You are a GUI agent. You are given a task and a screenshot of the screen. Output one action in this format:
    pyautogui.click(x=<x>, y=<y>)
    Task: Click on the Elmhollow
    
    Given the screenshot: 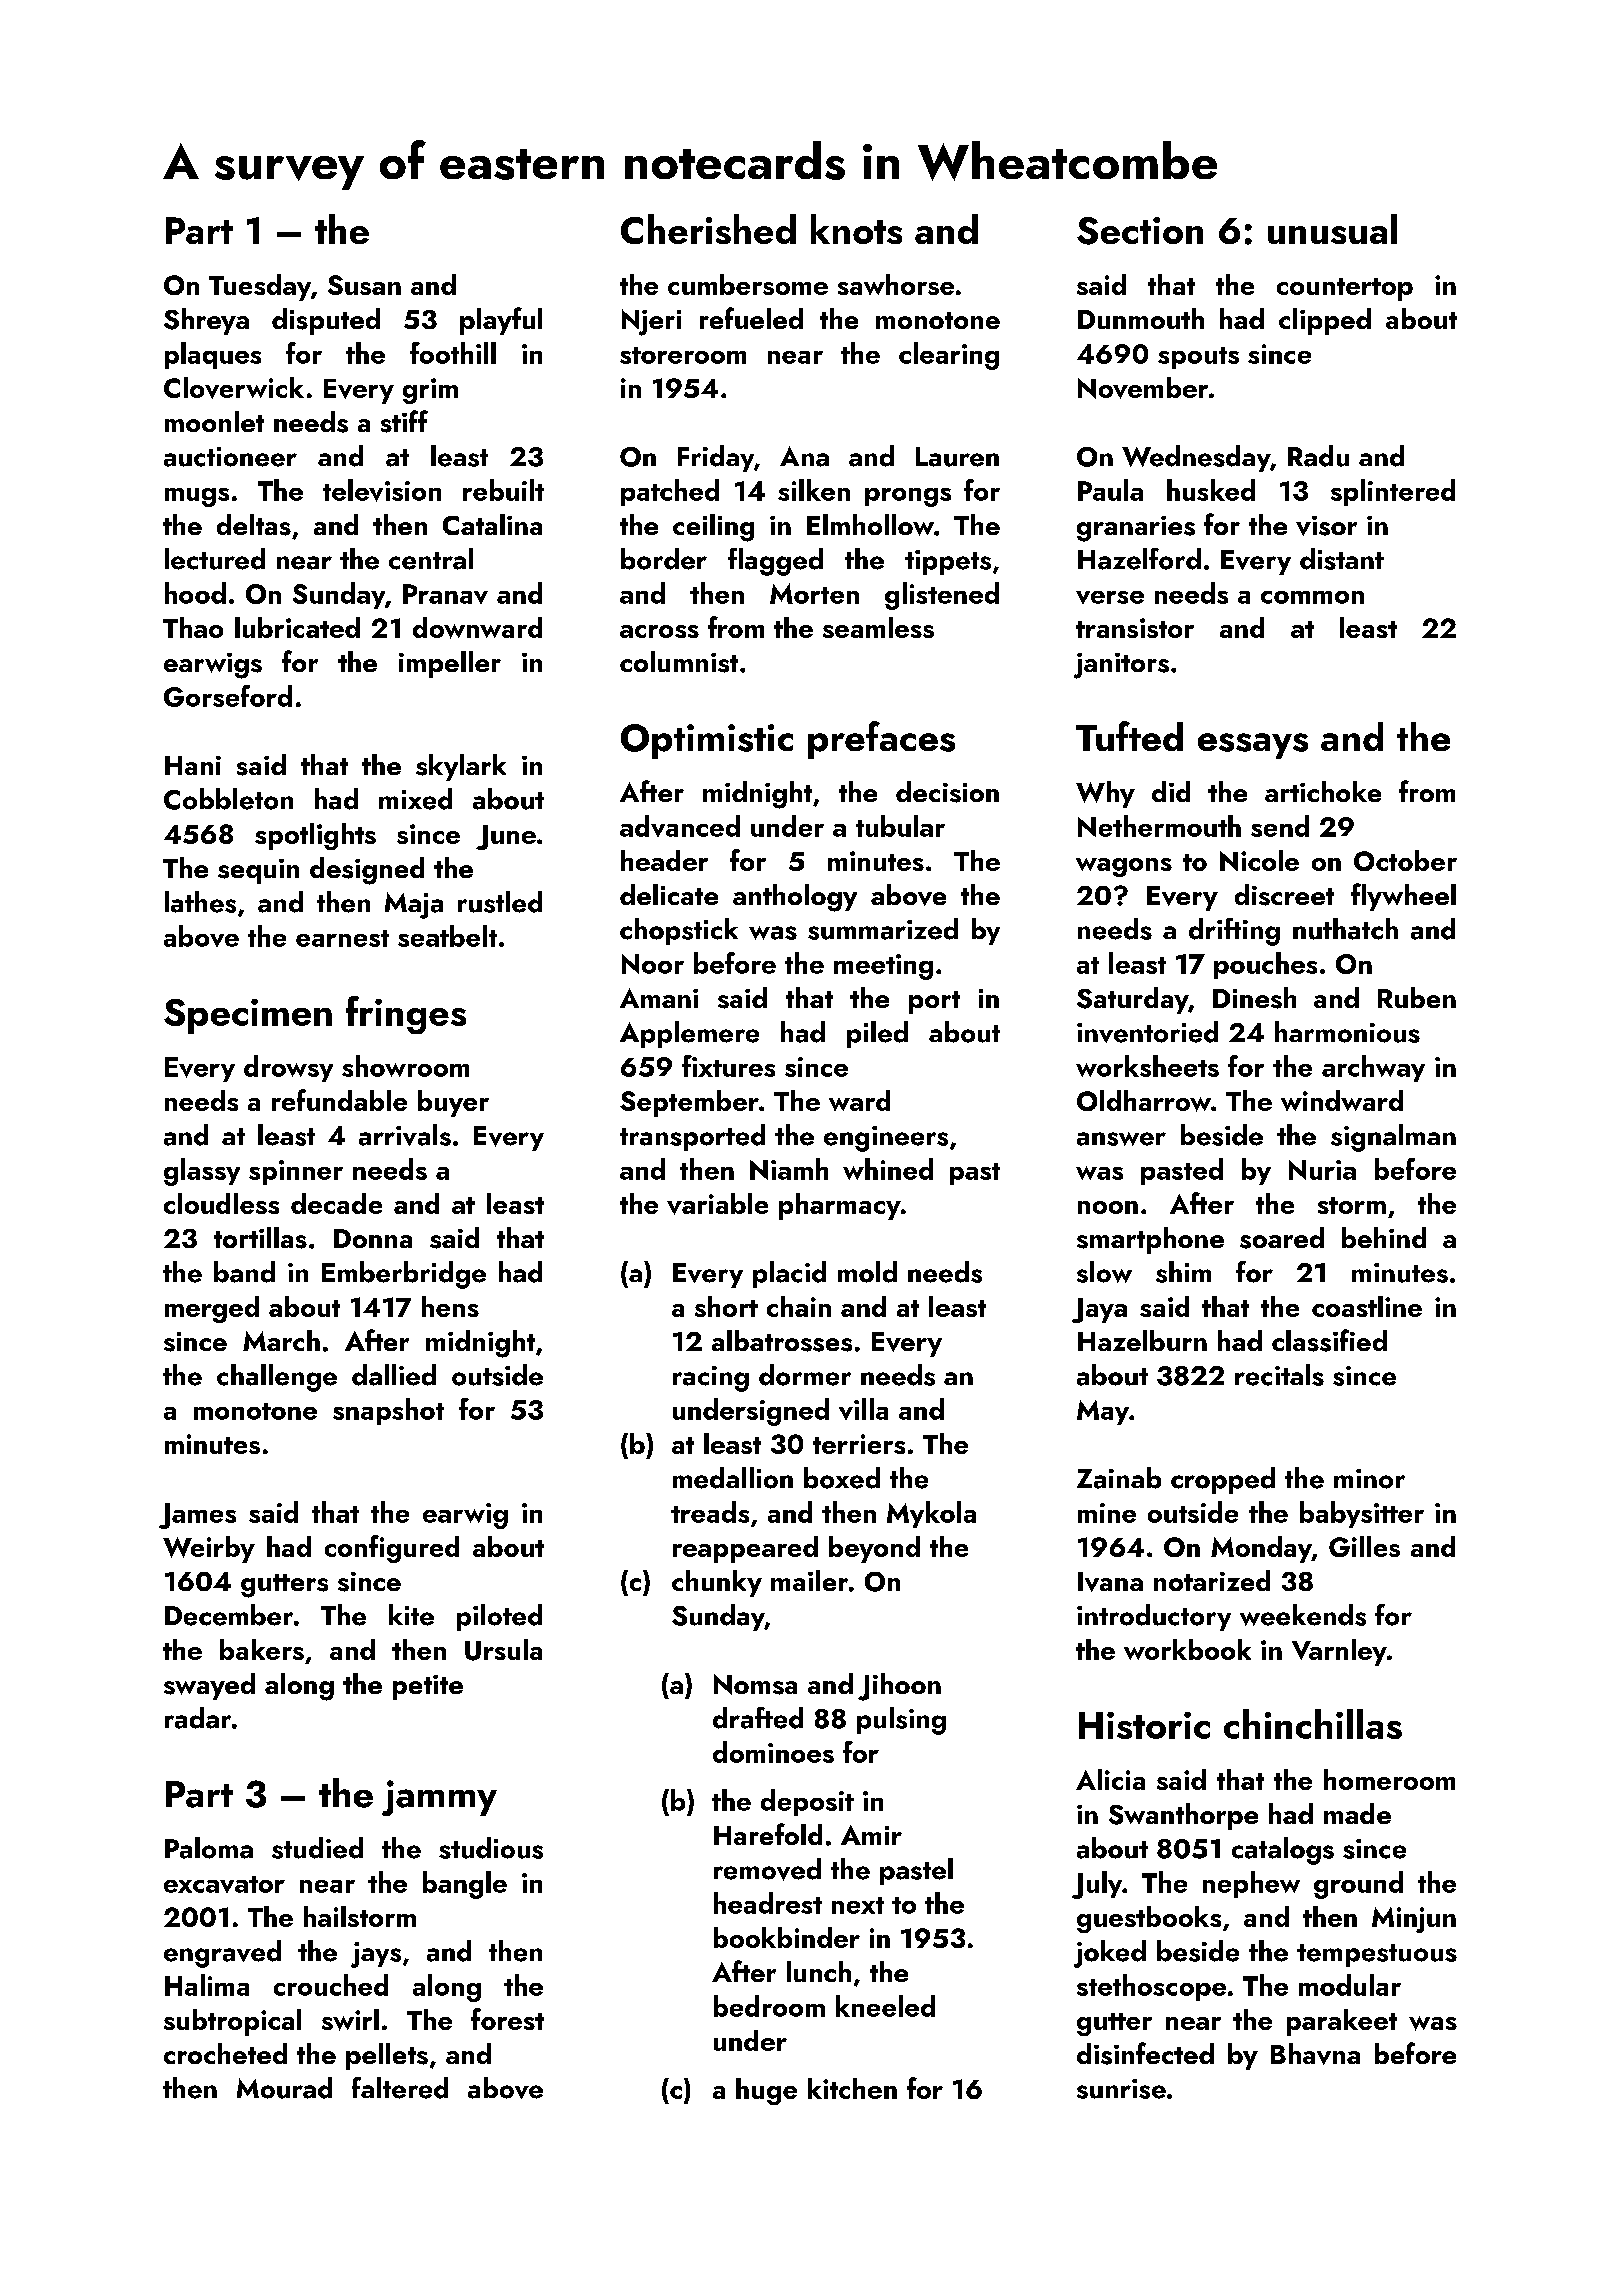 What is the action you would take?
    pyautogui.click(x=870, y=525)
